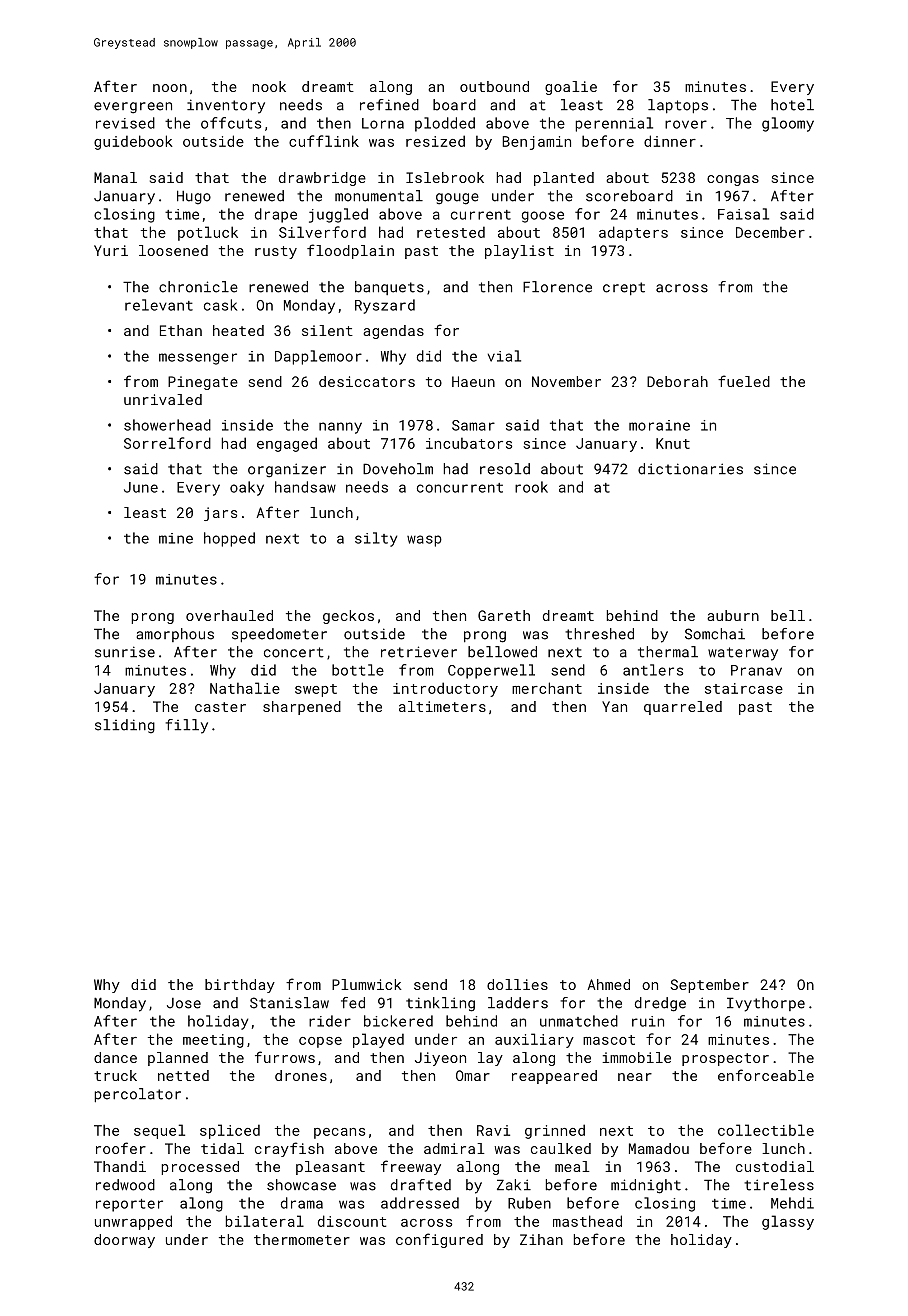 This page has width=908, height=1316. I want to click on Jose, so click(184, 1003).
